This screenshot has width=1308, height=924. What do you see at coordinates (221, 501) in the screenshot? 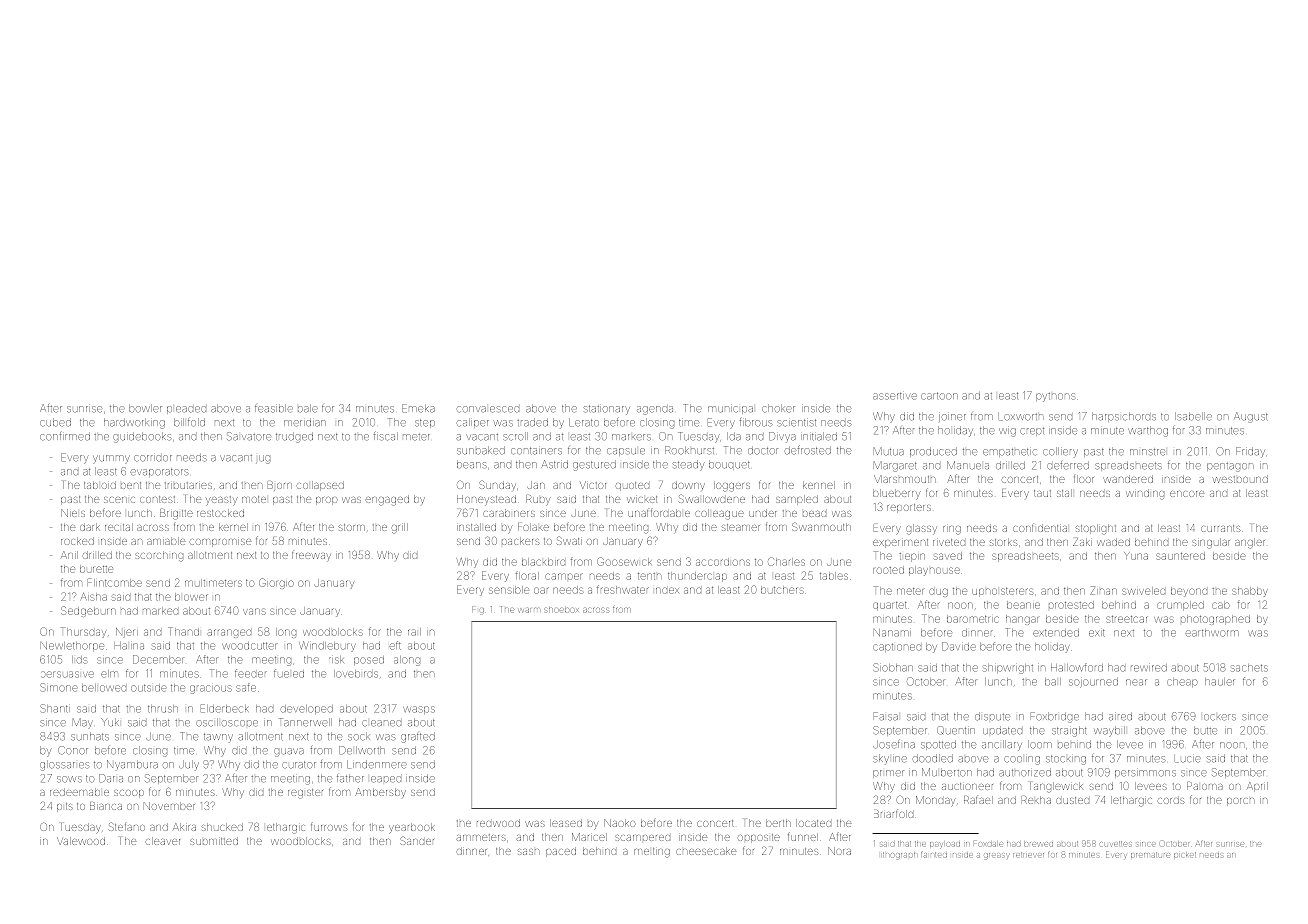
I see `yeasty` at bounding box center [221, 501].
